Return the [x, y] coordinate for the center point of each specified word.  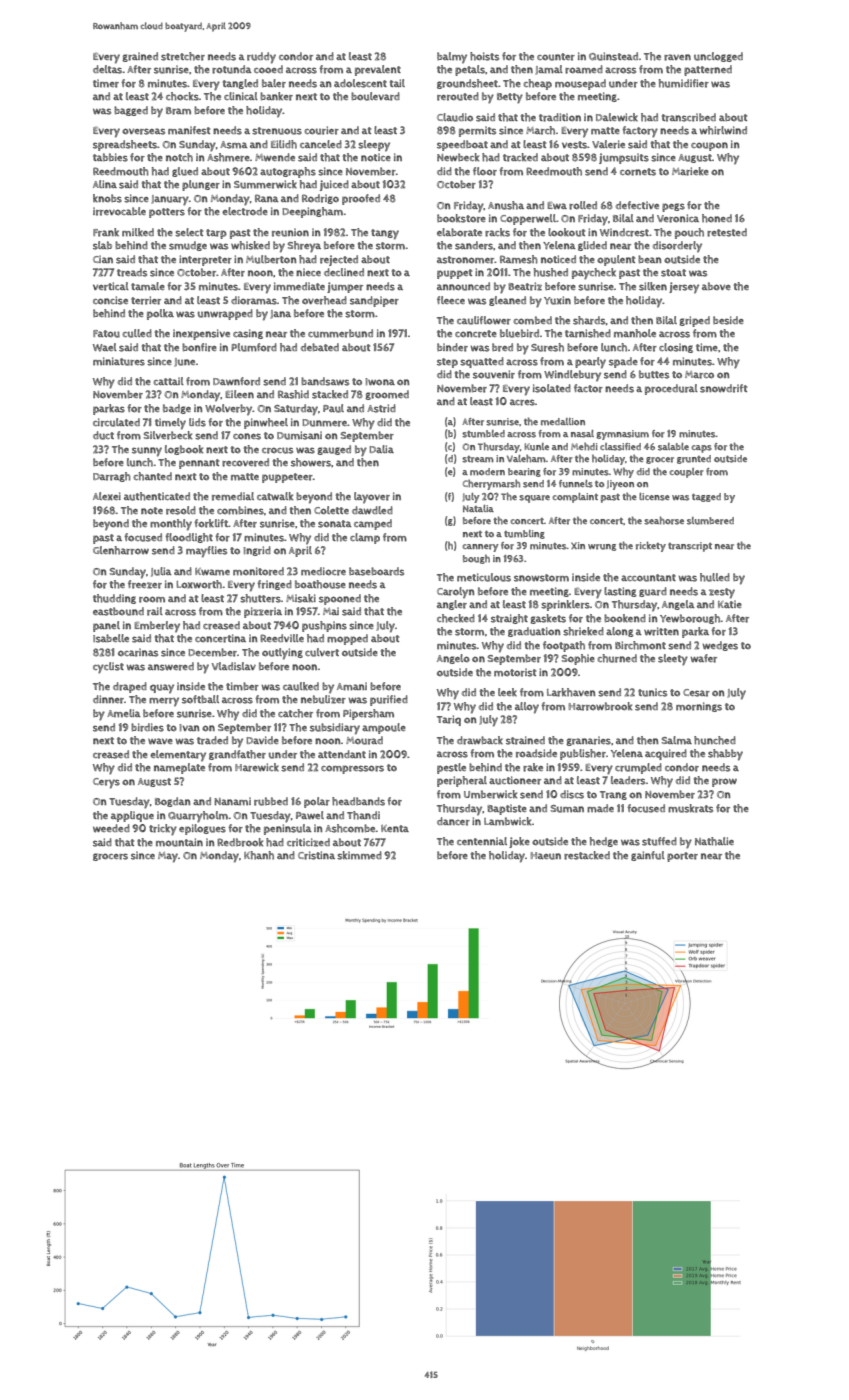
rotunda [232, 69]
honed [717, 218]
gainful [648, 856]
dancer [453, 821]
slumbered [710, 521]
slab [102, 245]
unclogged [718, 57]
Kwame [212, 572]
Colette [331, 510]
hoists [484, 56]
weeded [111, 828]
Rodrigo [320, 199]
